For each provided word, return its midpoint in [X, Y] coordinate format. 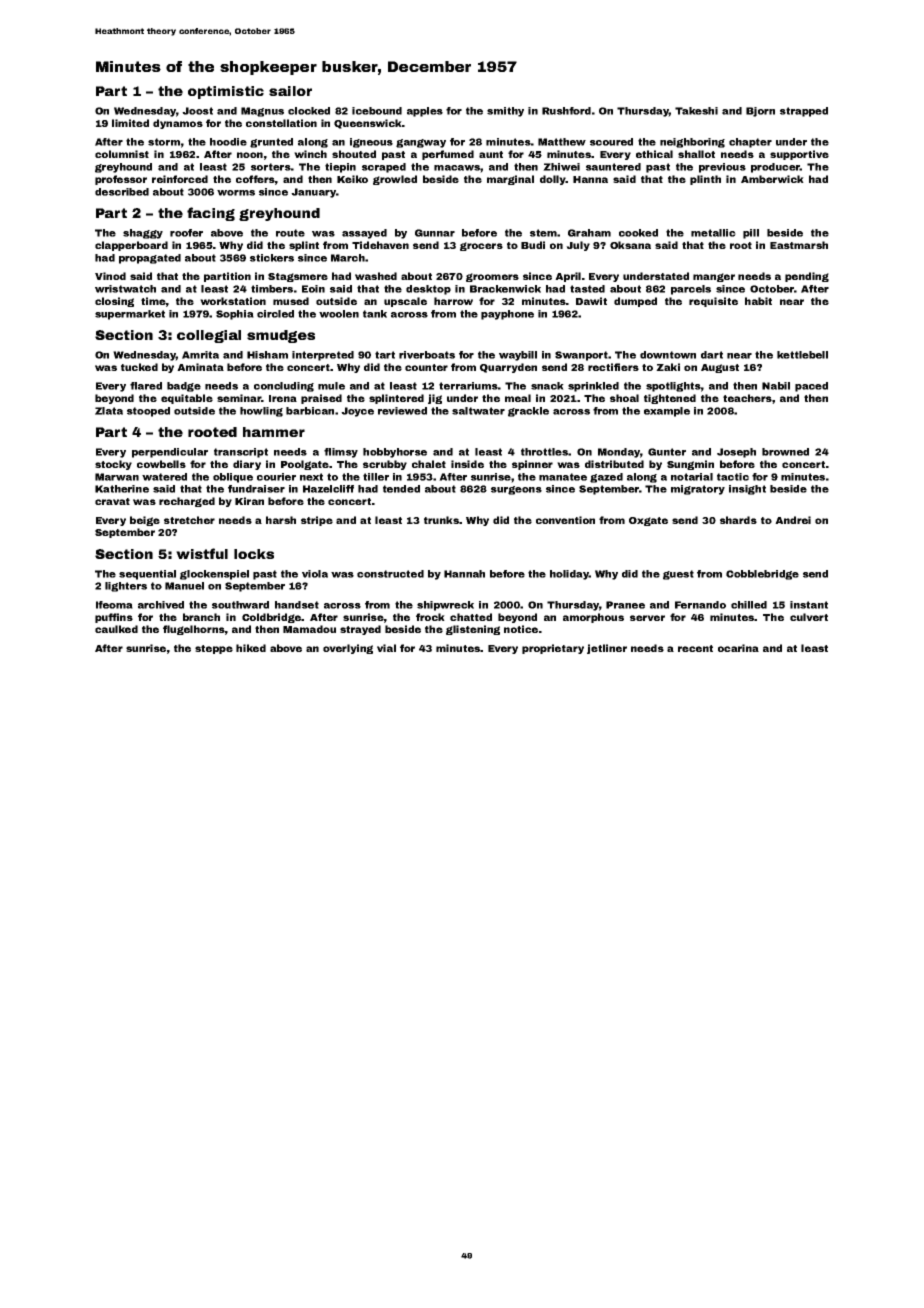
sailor [290, 91]
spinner [532, 465]
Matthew [562, 142]
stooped [148, 412]
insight [747, 490]
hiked [251, 648]
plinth [705, 180]
